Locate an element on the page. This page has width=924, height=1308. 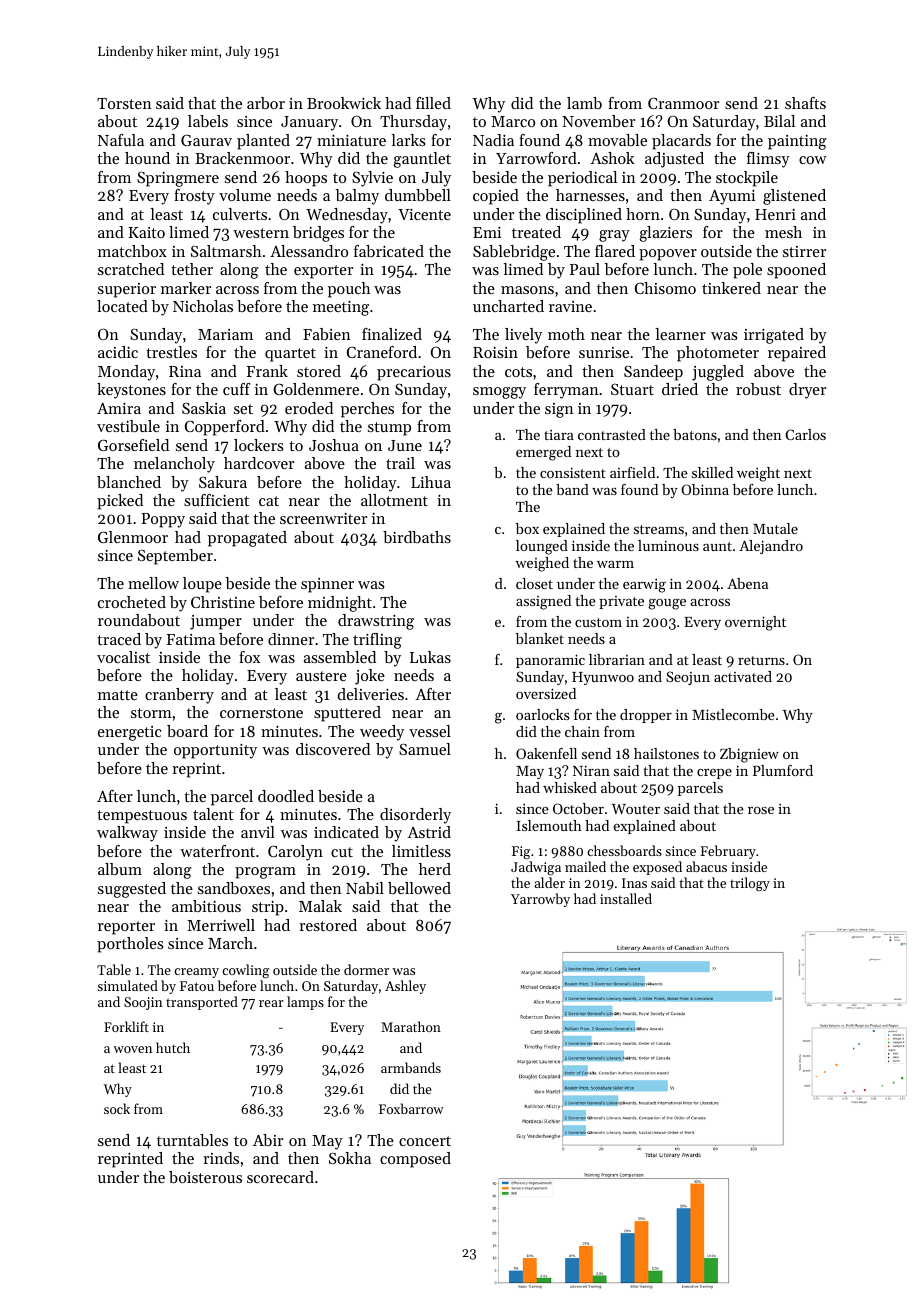
learner is located at coordinates (680, 334).
